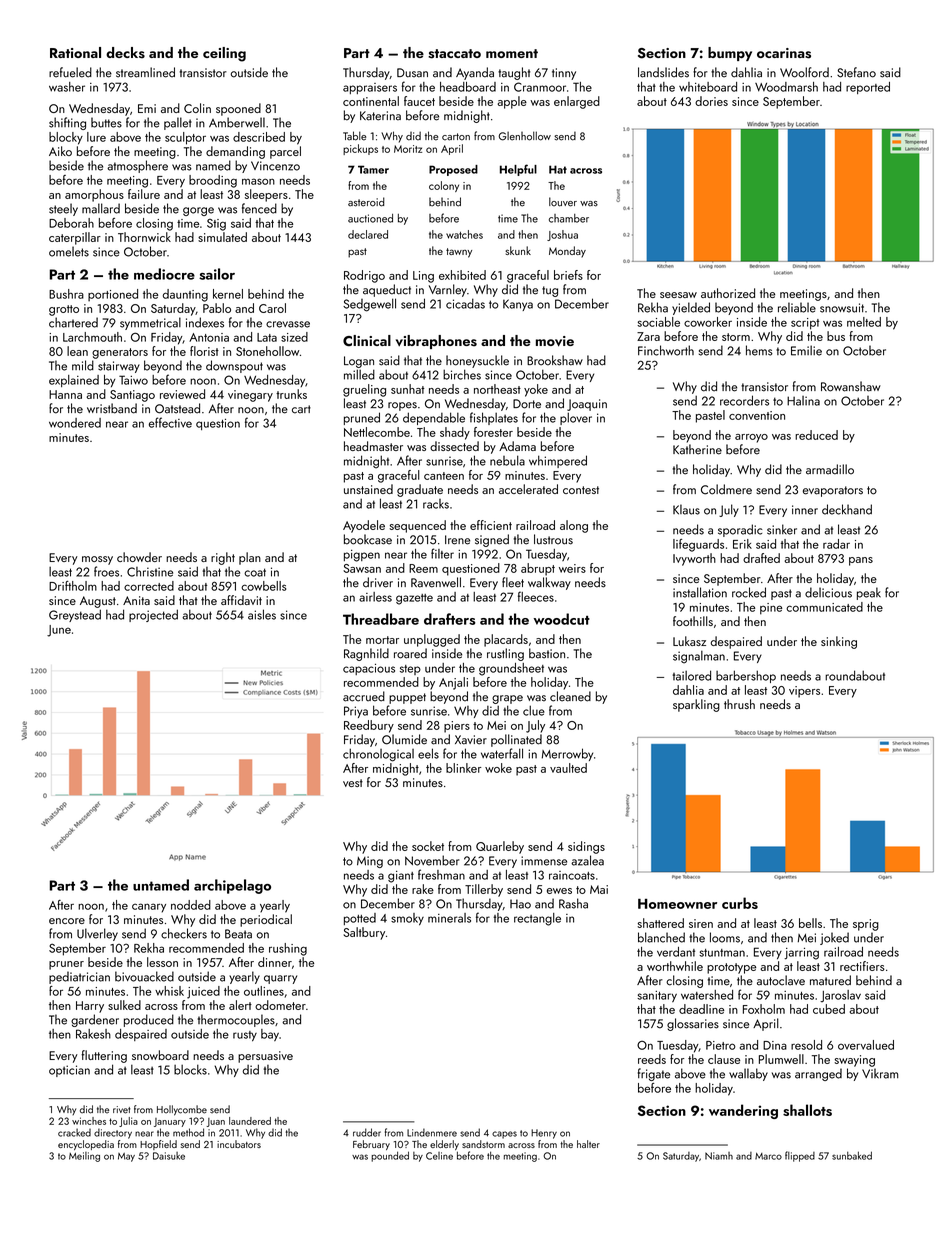 The width and height of the screenshot is (952, 1233). What do you see at coordinates (743, 1111) in the screenshot?
I see `wandering` at bounding box center [743, 1111].
